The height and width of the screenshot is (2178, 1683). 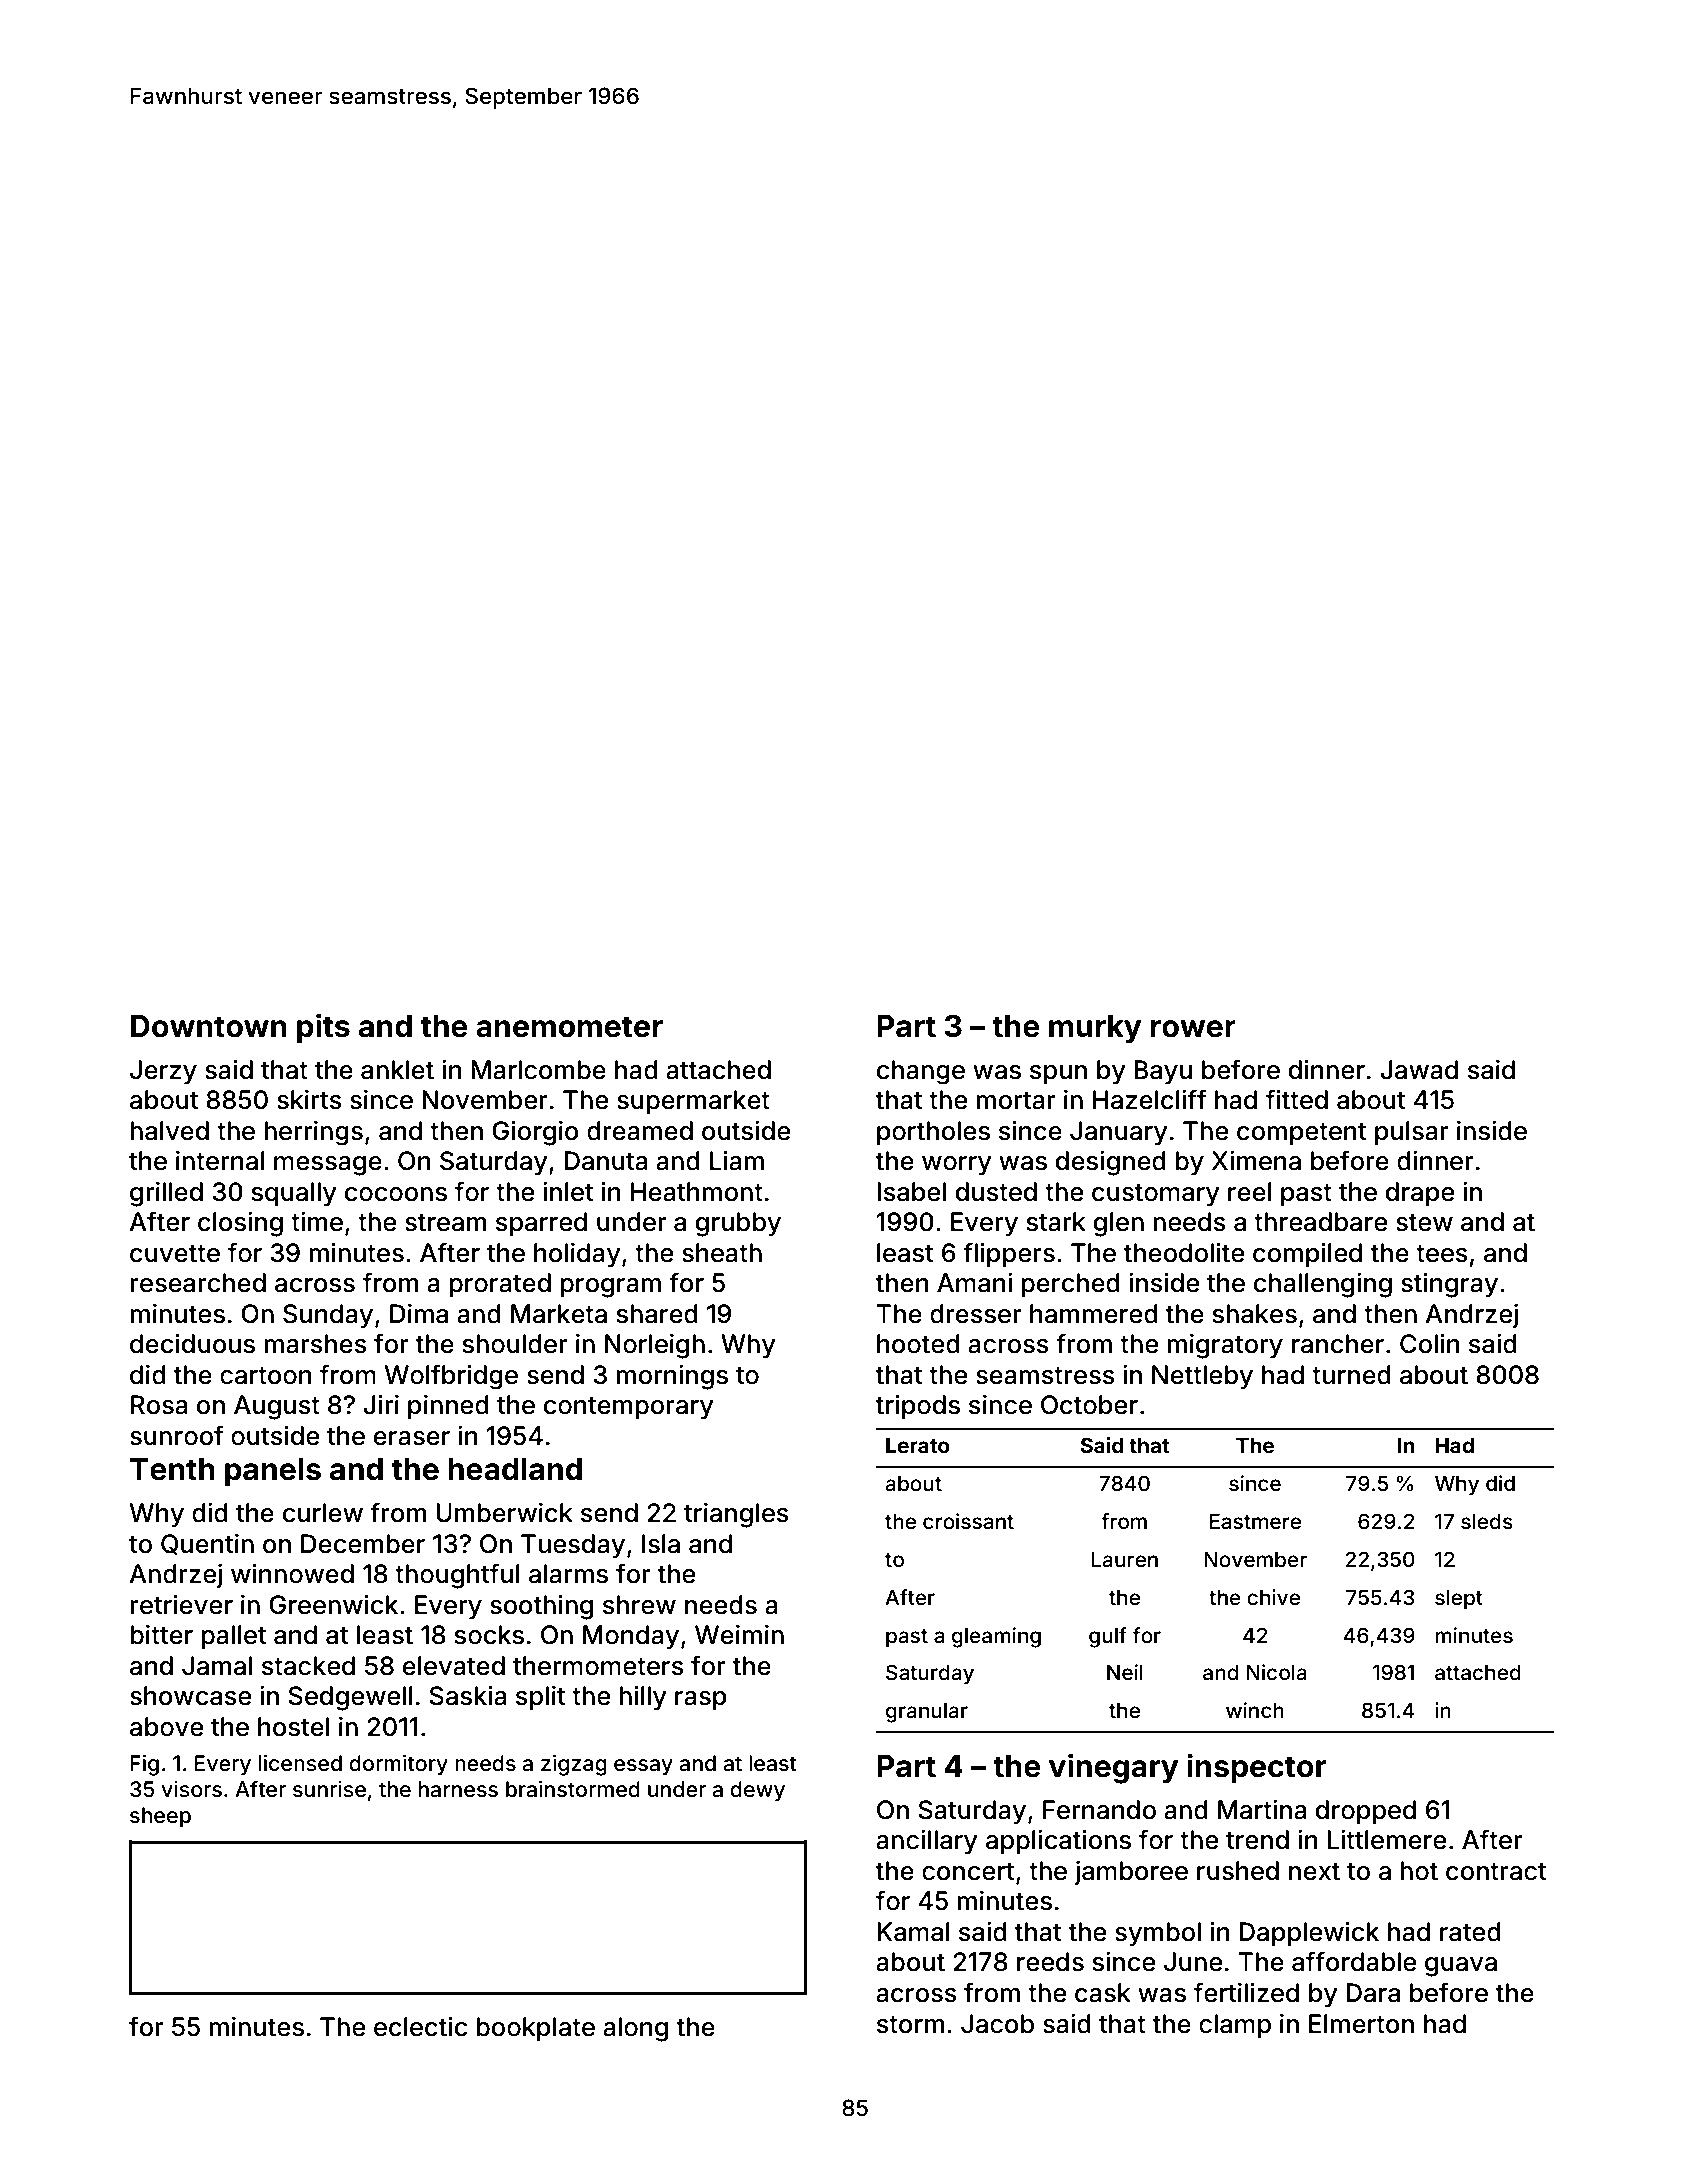 What do you see at coordinates (308, 1666) in the screenshot?
I see `stacked` at bounding box center [308, 1666].
